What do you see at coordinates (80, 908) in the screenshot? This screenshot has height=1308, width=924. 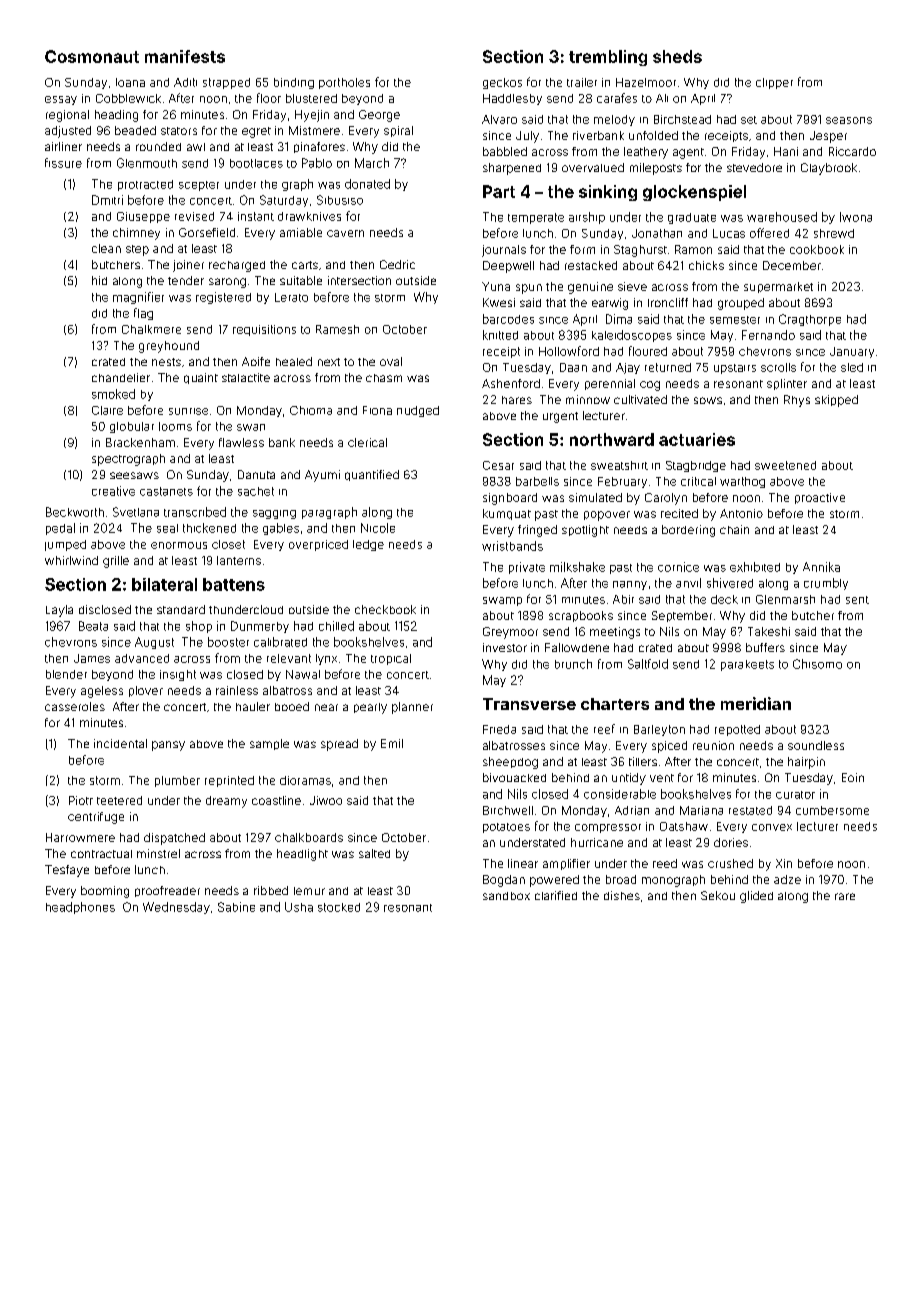 I see `headphones` at bounding box center [80, 908].
